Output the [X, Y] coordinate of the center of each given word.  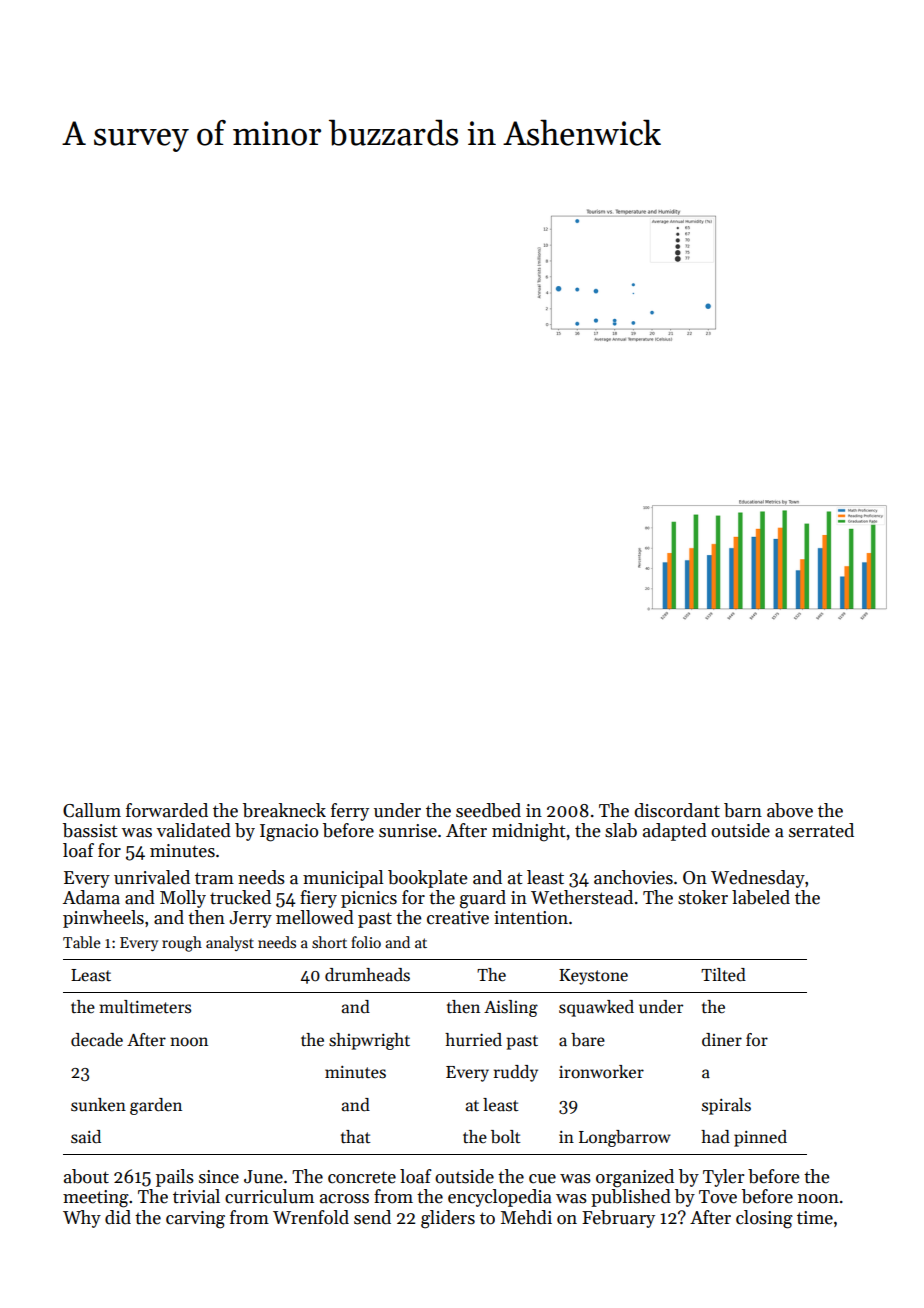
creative [458, 918]
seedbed [488, 810]
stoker [703, 897]
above [790, 810]
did [118, 1217]
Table [82, 942]
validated [194, 830]
